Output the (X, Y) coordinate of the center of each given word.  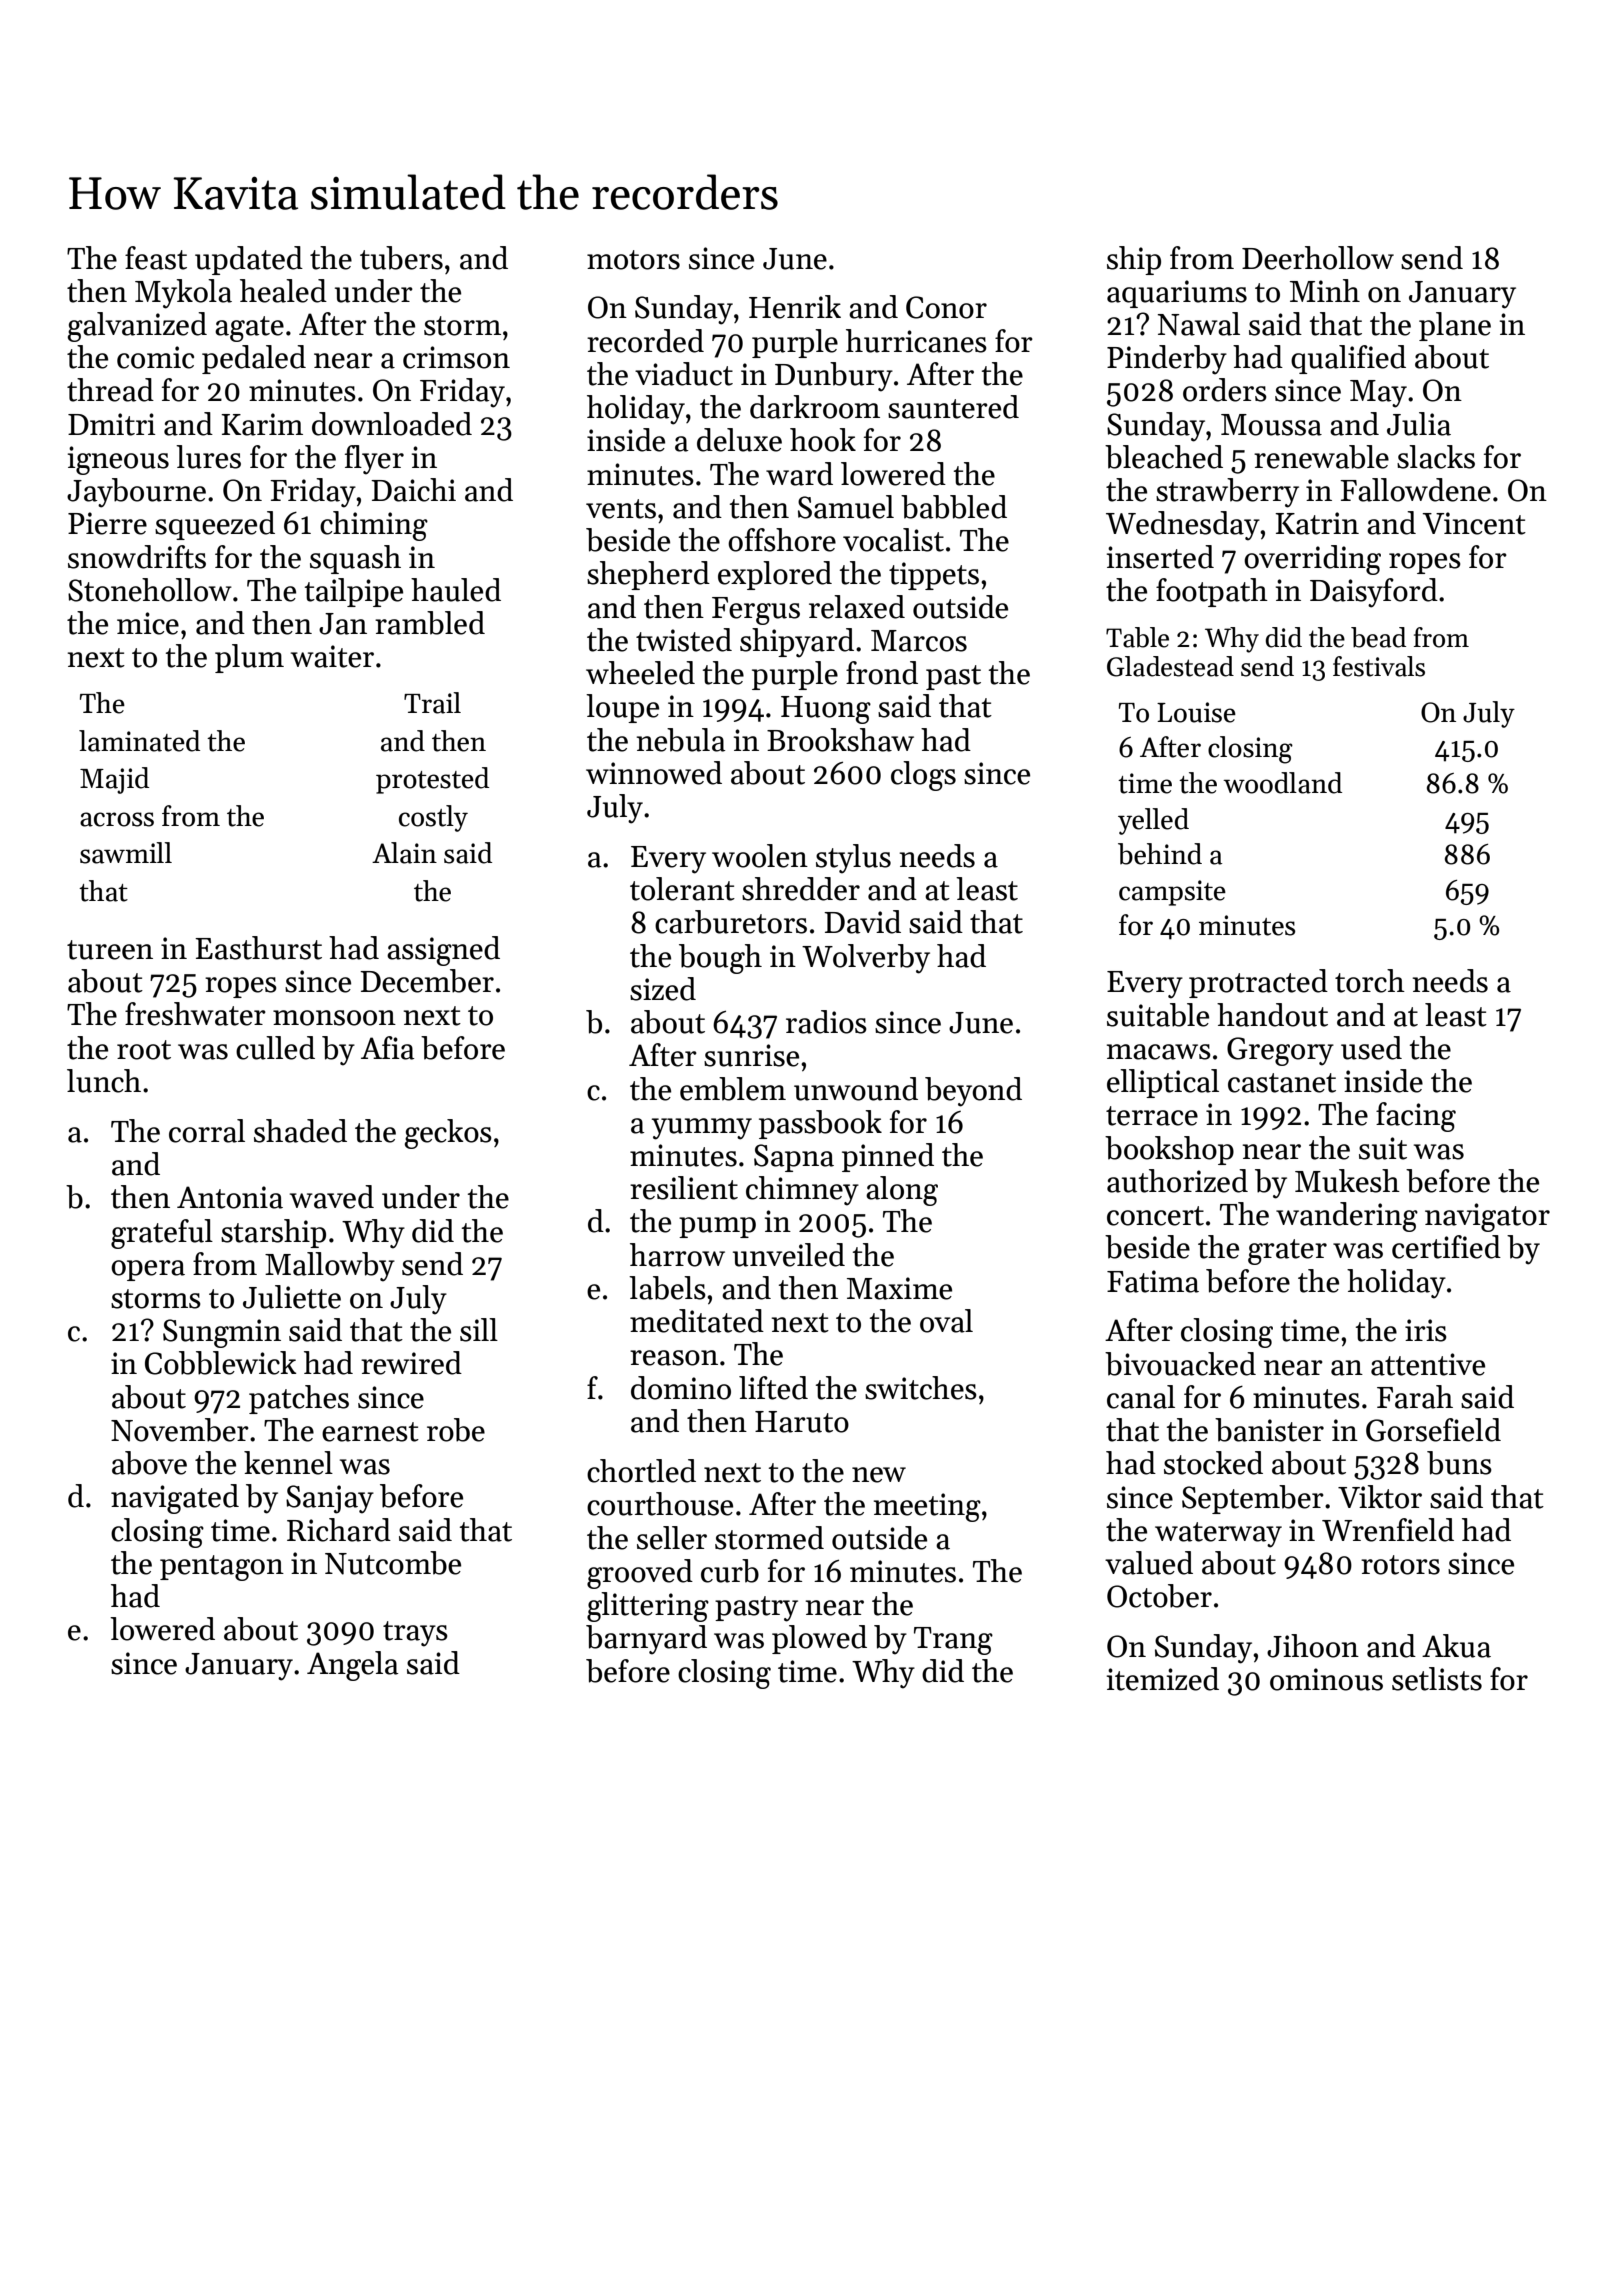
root (144, 1050)
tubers (401, 258)
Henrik (795, 307)
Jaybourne (136, 493)
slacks (1436, 457)
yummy (702, 1129)
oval (946, 1321)
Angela (352, 1666)
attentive (1428, 1364)
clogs (923, 776)
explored (775, 575)
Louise (1196, 712)
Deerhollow (1318, 258)
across (117, 819)
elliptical (1163, 1083)
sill (479, 1330)
